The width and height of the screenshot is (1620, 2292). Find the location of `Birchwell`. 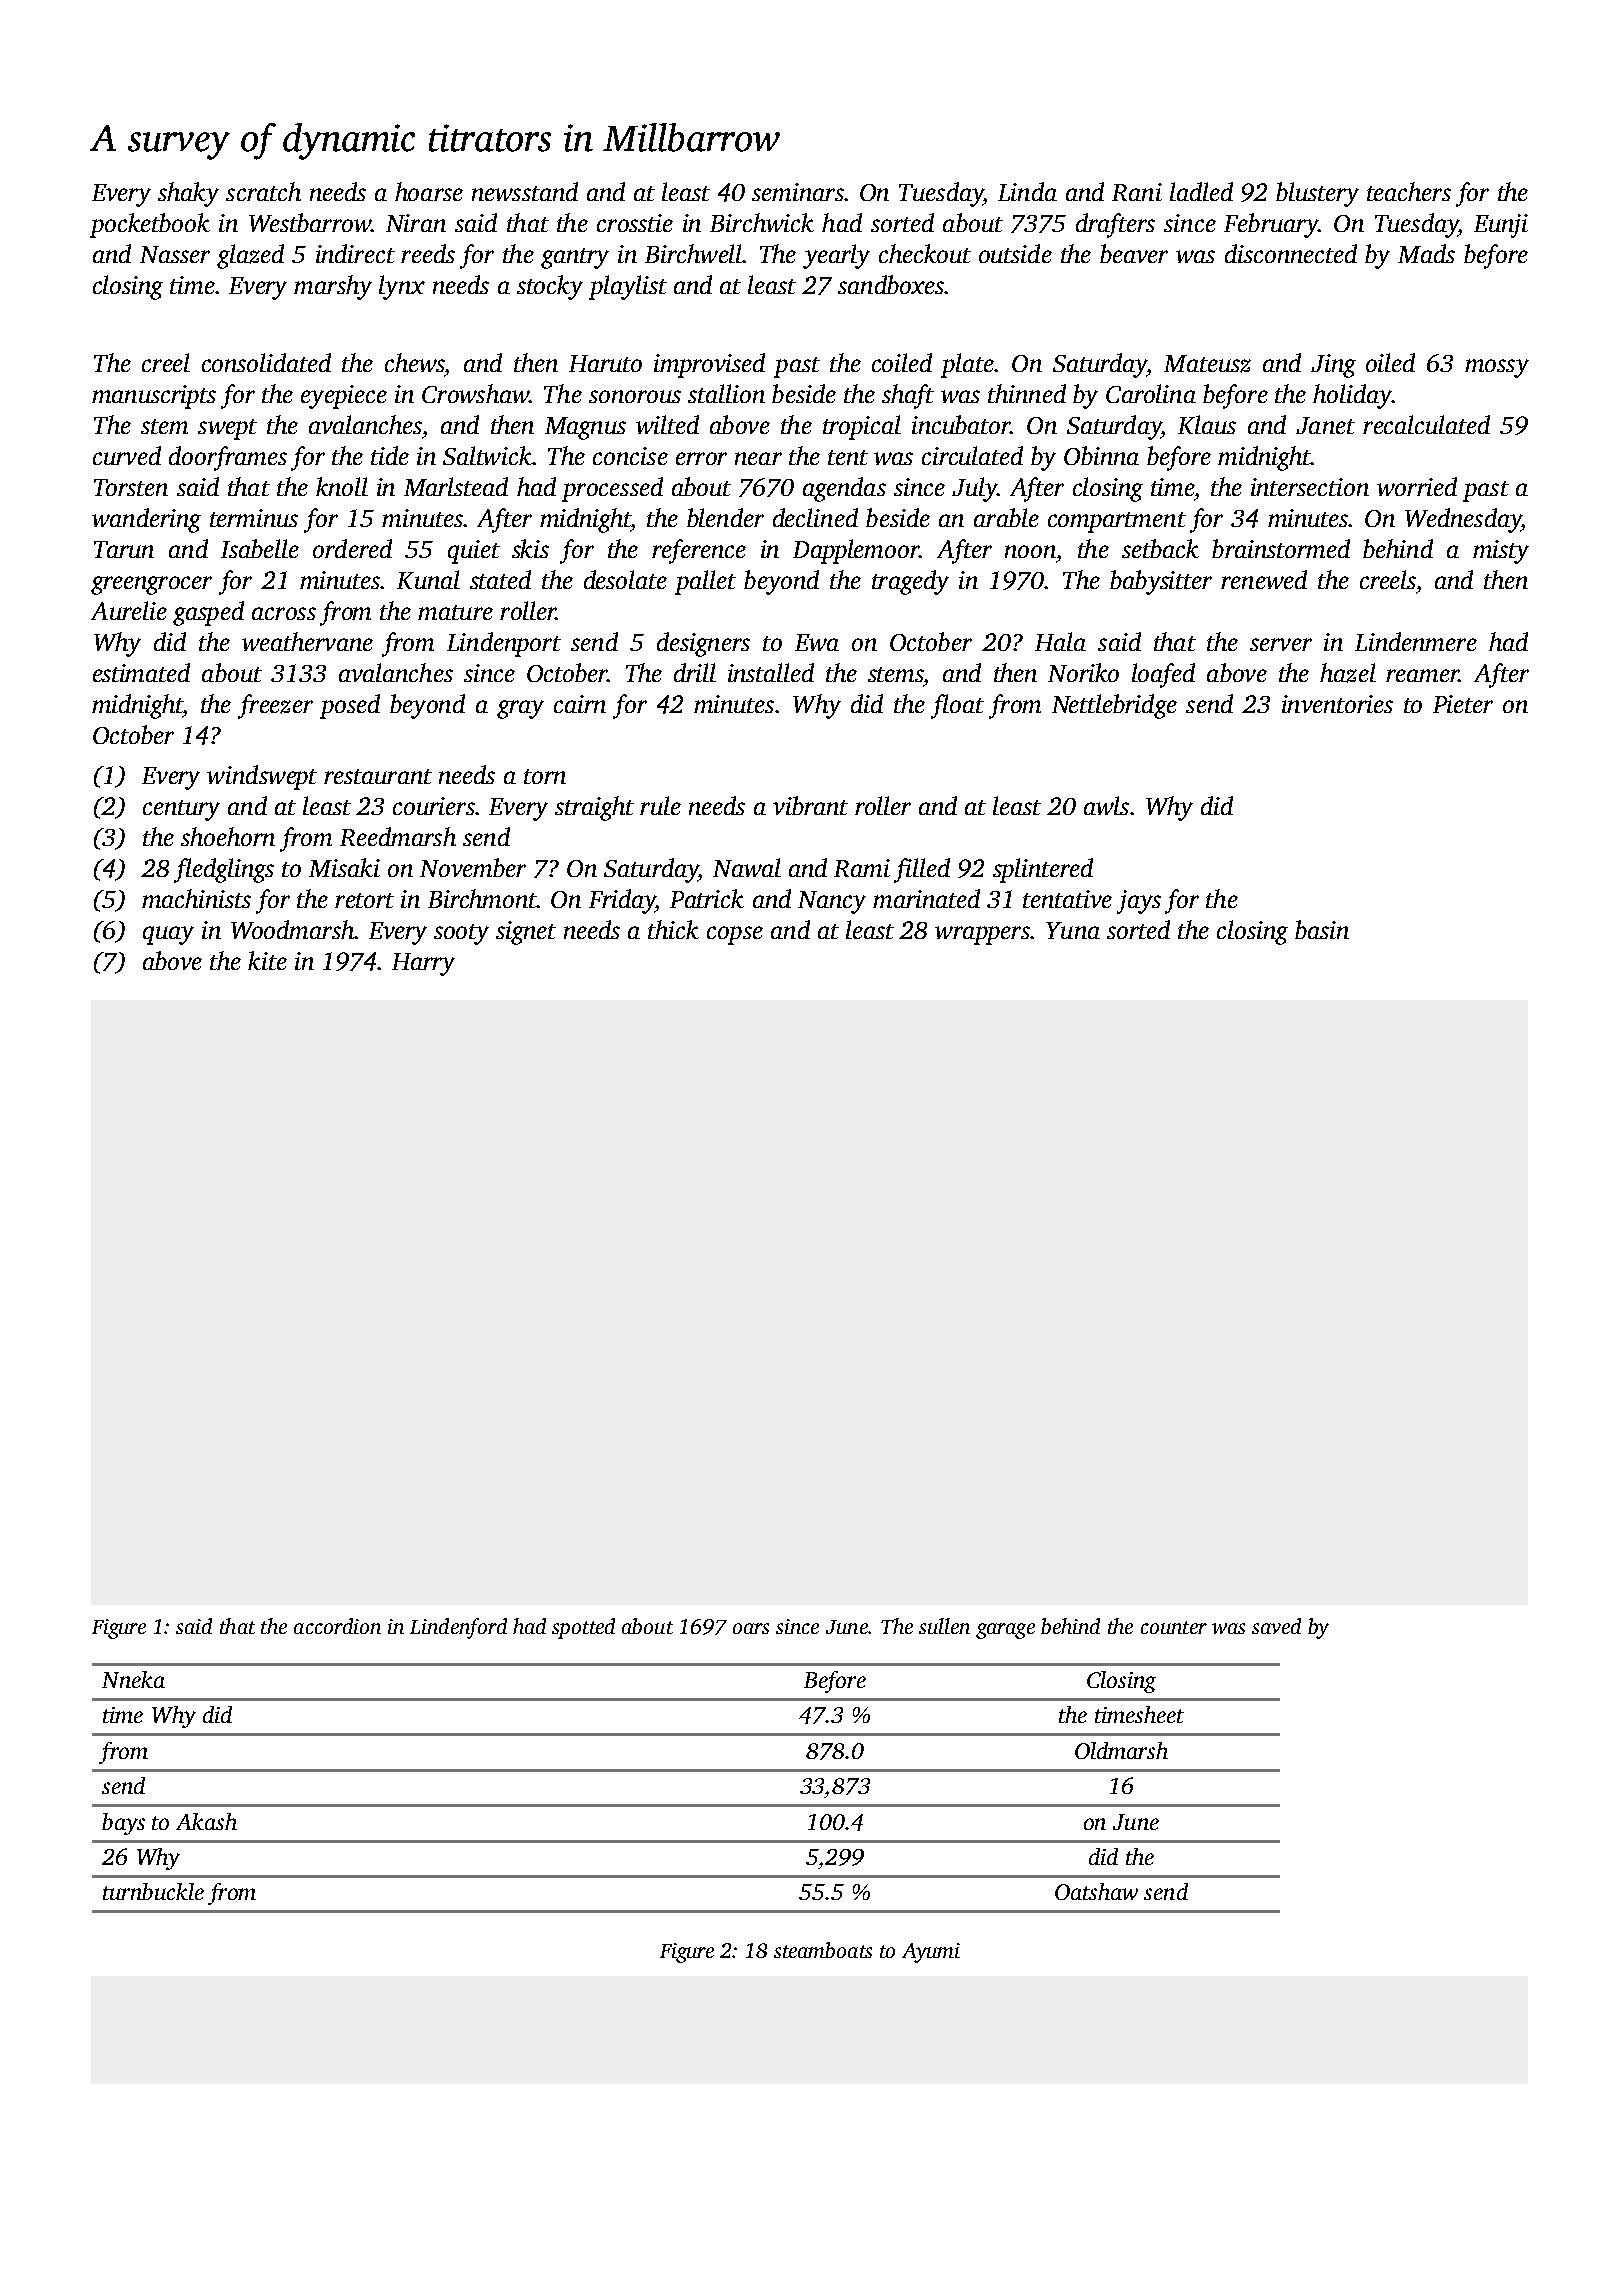

Birchwell is located at coordinates (693, 253).
